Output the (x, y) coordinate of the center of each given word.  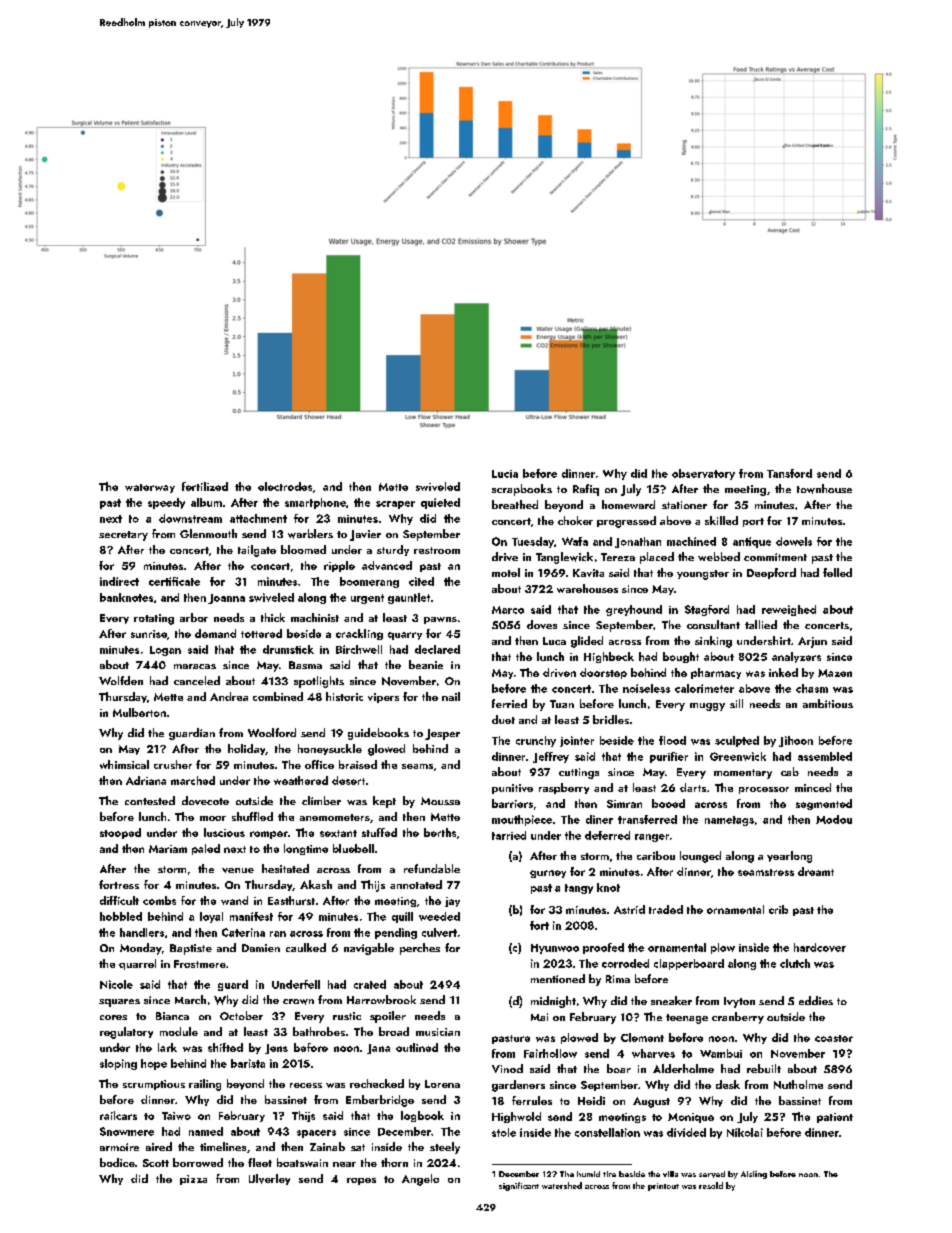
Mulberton (139, 712)
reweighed (789, 610)
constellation (607, 1132)
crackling (359, 634)
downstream (190, 518)
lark (167, 1047)
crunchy (536, 741)
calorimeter (704, 688)
